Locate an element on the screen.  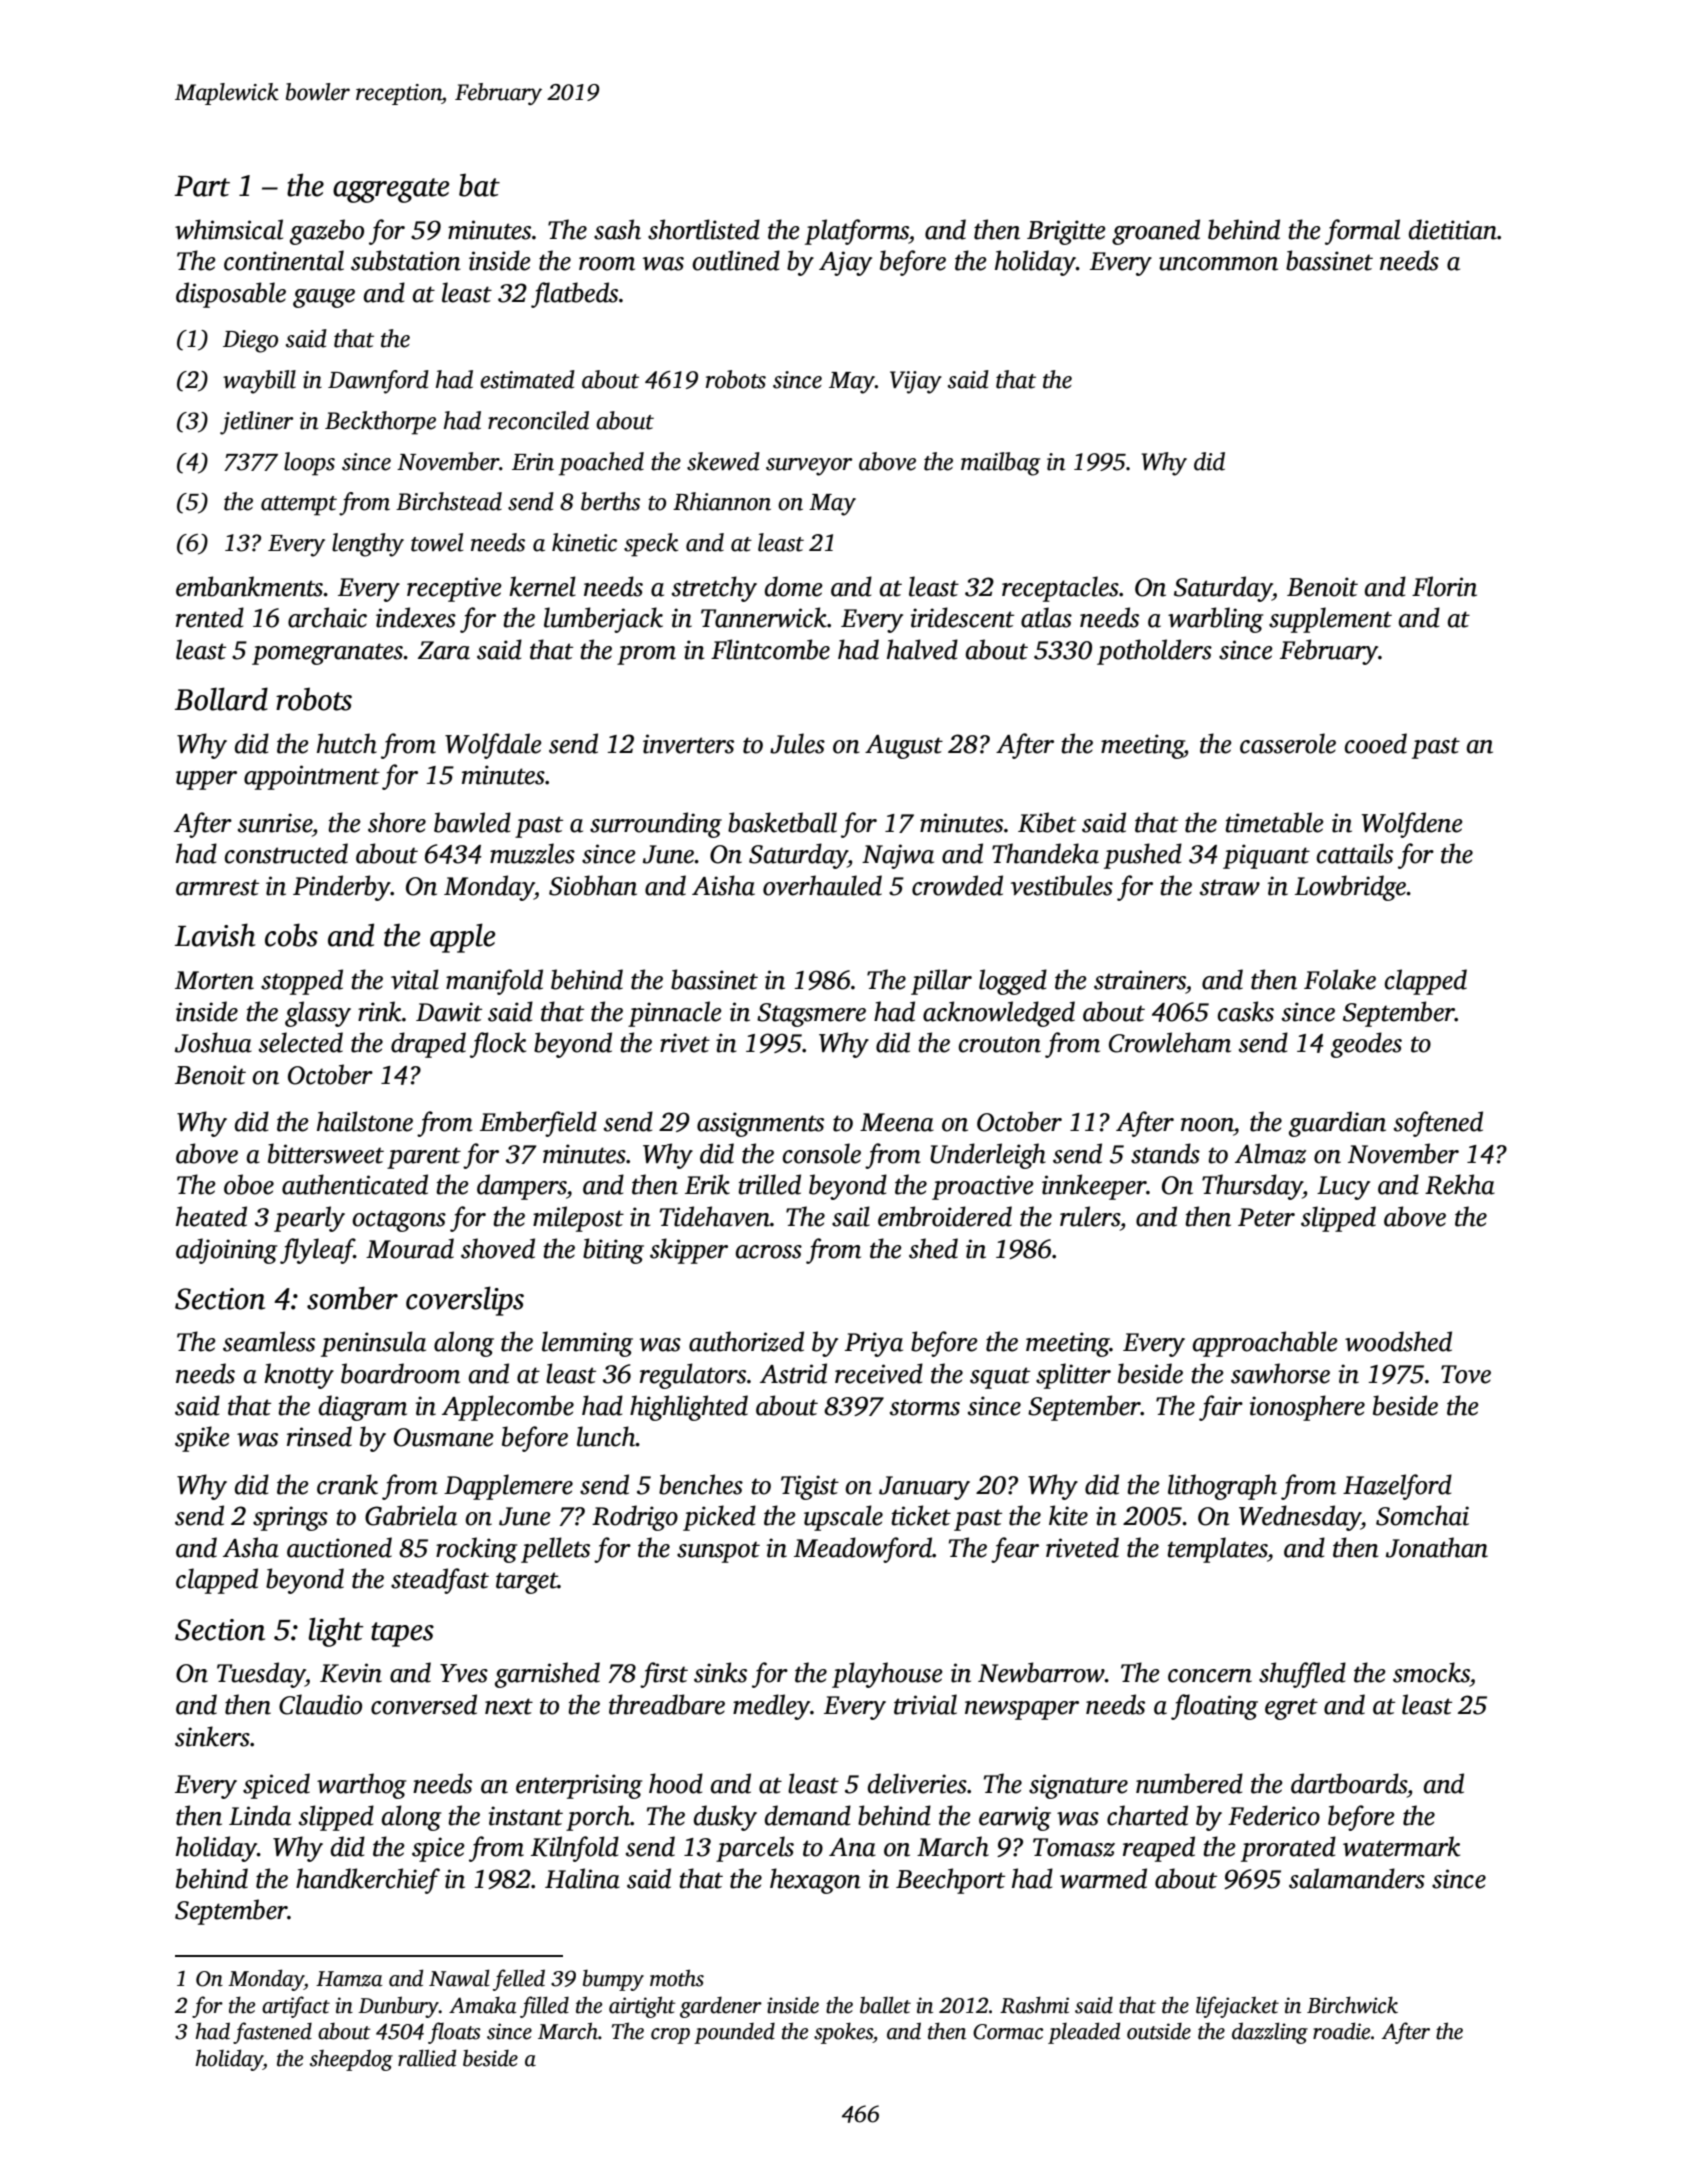
pinnacle is located at coordinates (675, 1014).
